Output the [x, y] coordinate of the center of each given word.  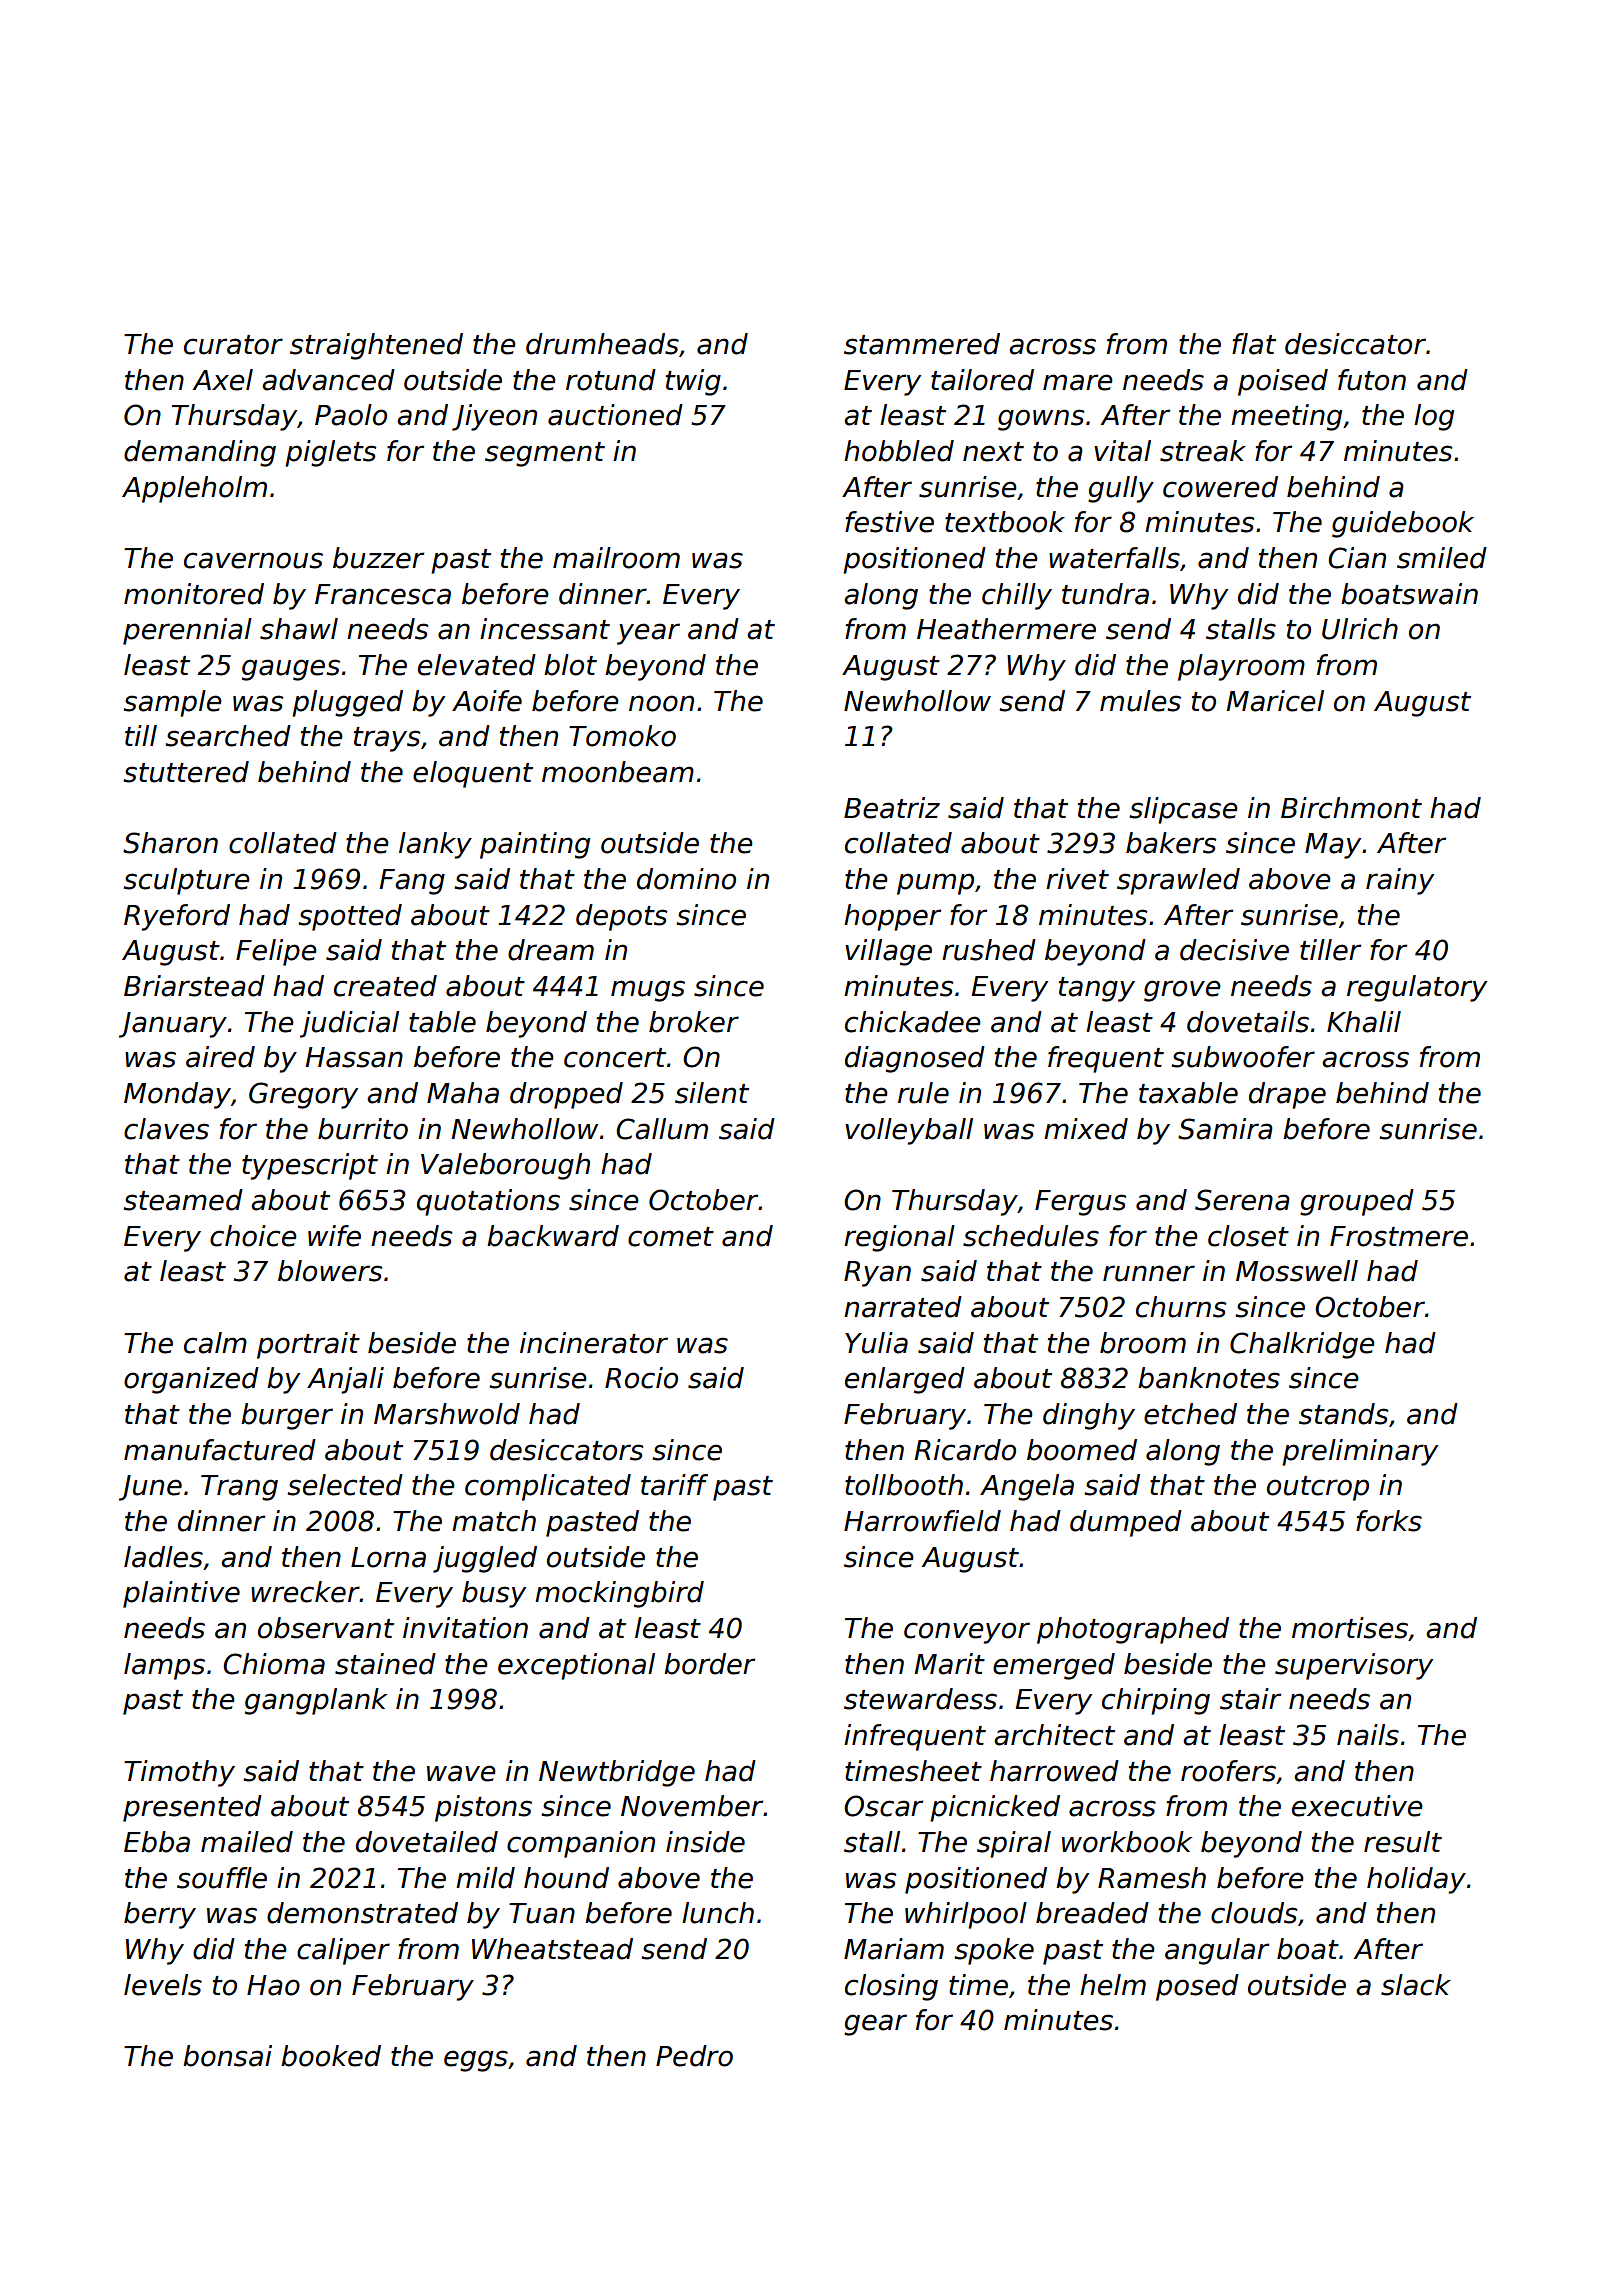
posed [1197, 1987]
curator [233, 345]
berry [160, 1915]
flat [1254, 344]
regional [899, 1238]
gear [875, 2025]
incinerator [594, 1343]
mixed [1086, 1129]
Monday [177, 1095]
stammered [922, 344]
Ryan [877, 1274]
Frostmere [1399, 1236]
